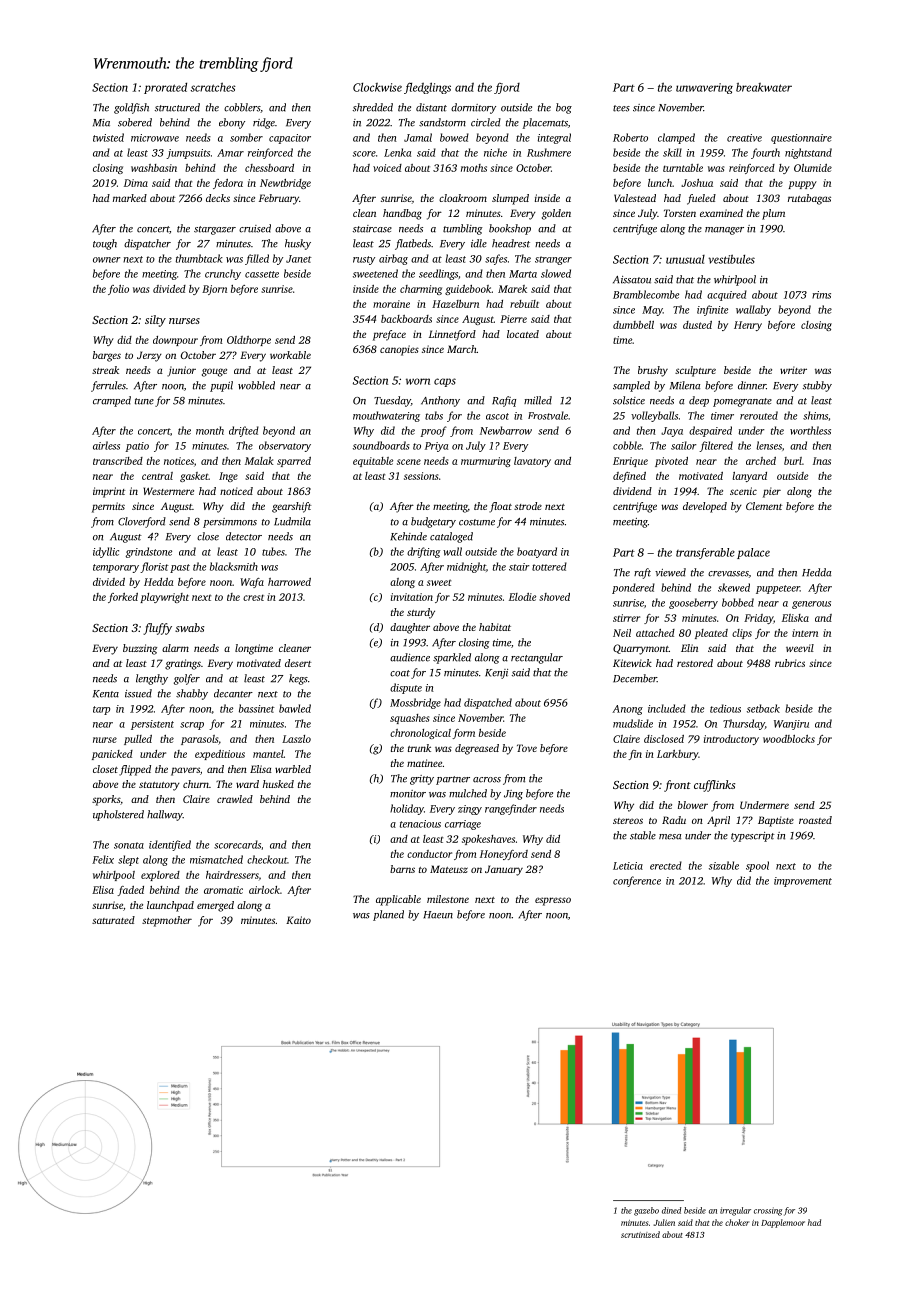 The width and height of the page is (924, 1308). Describe the element at coordinates (438, 915) in the page. I see `Haeun` at that location.
